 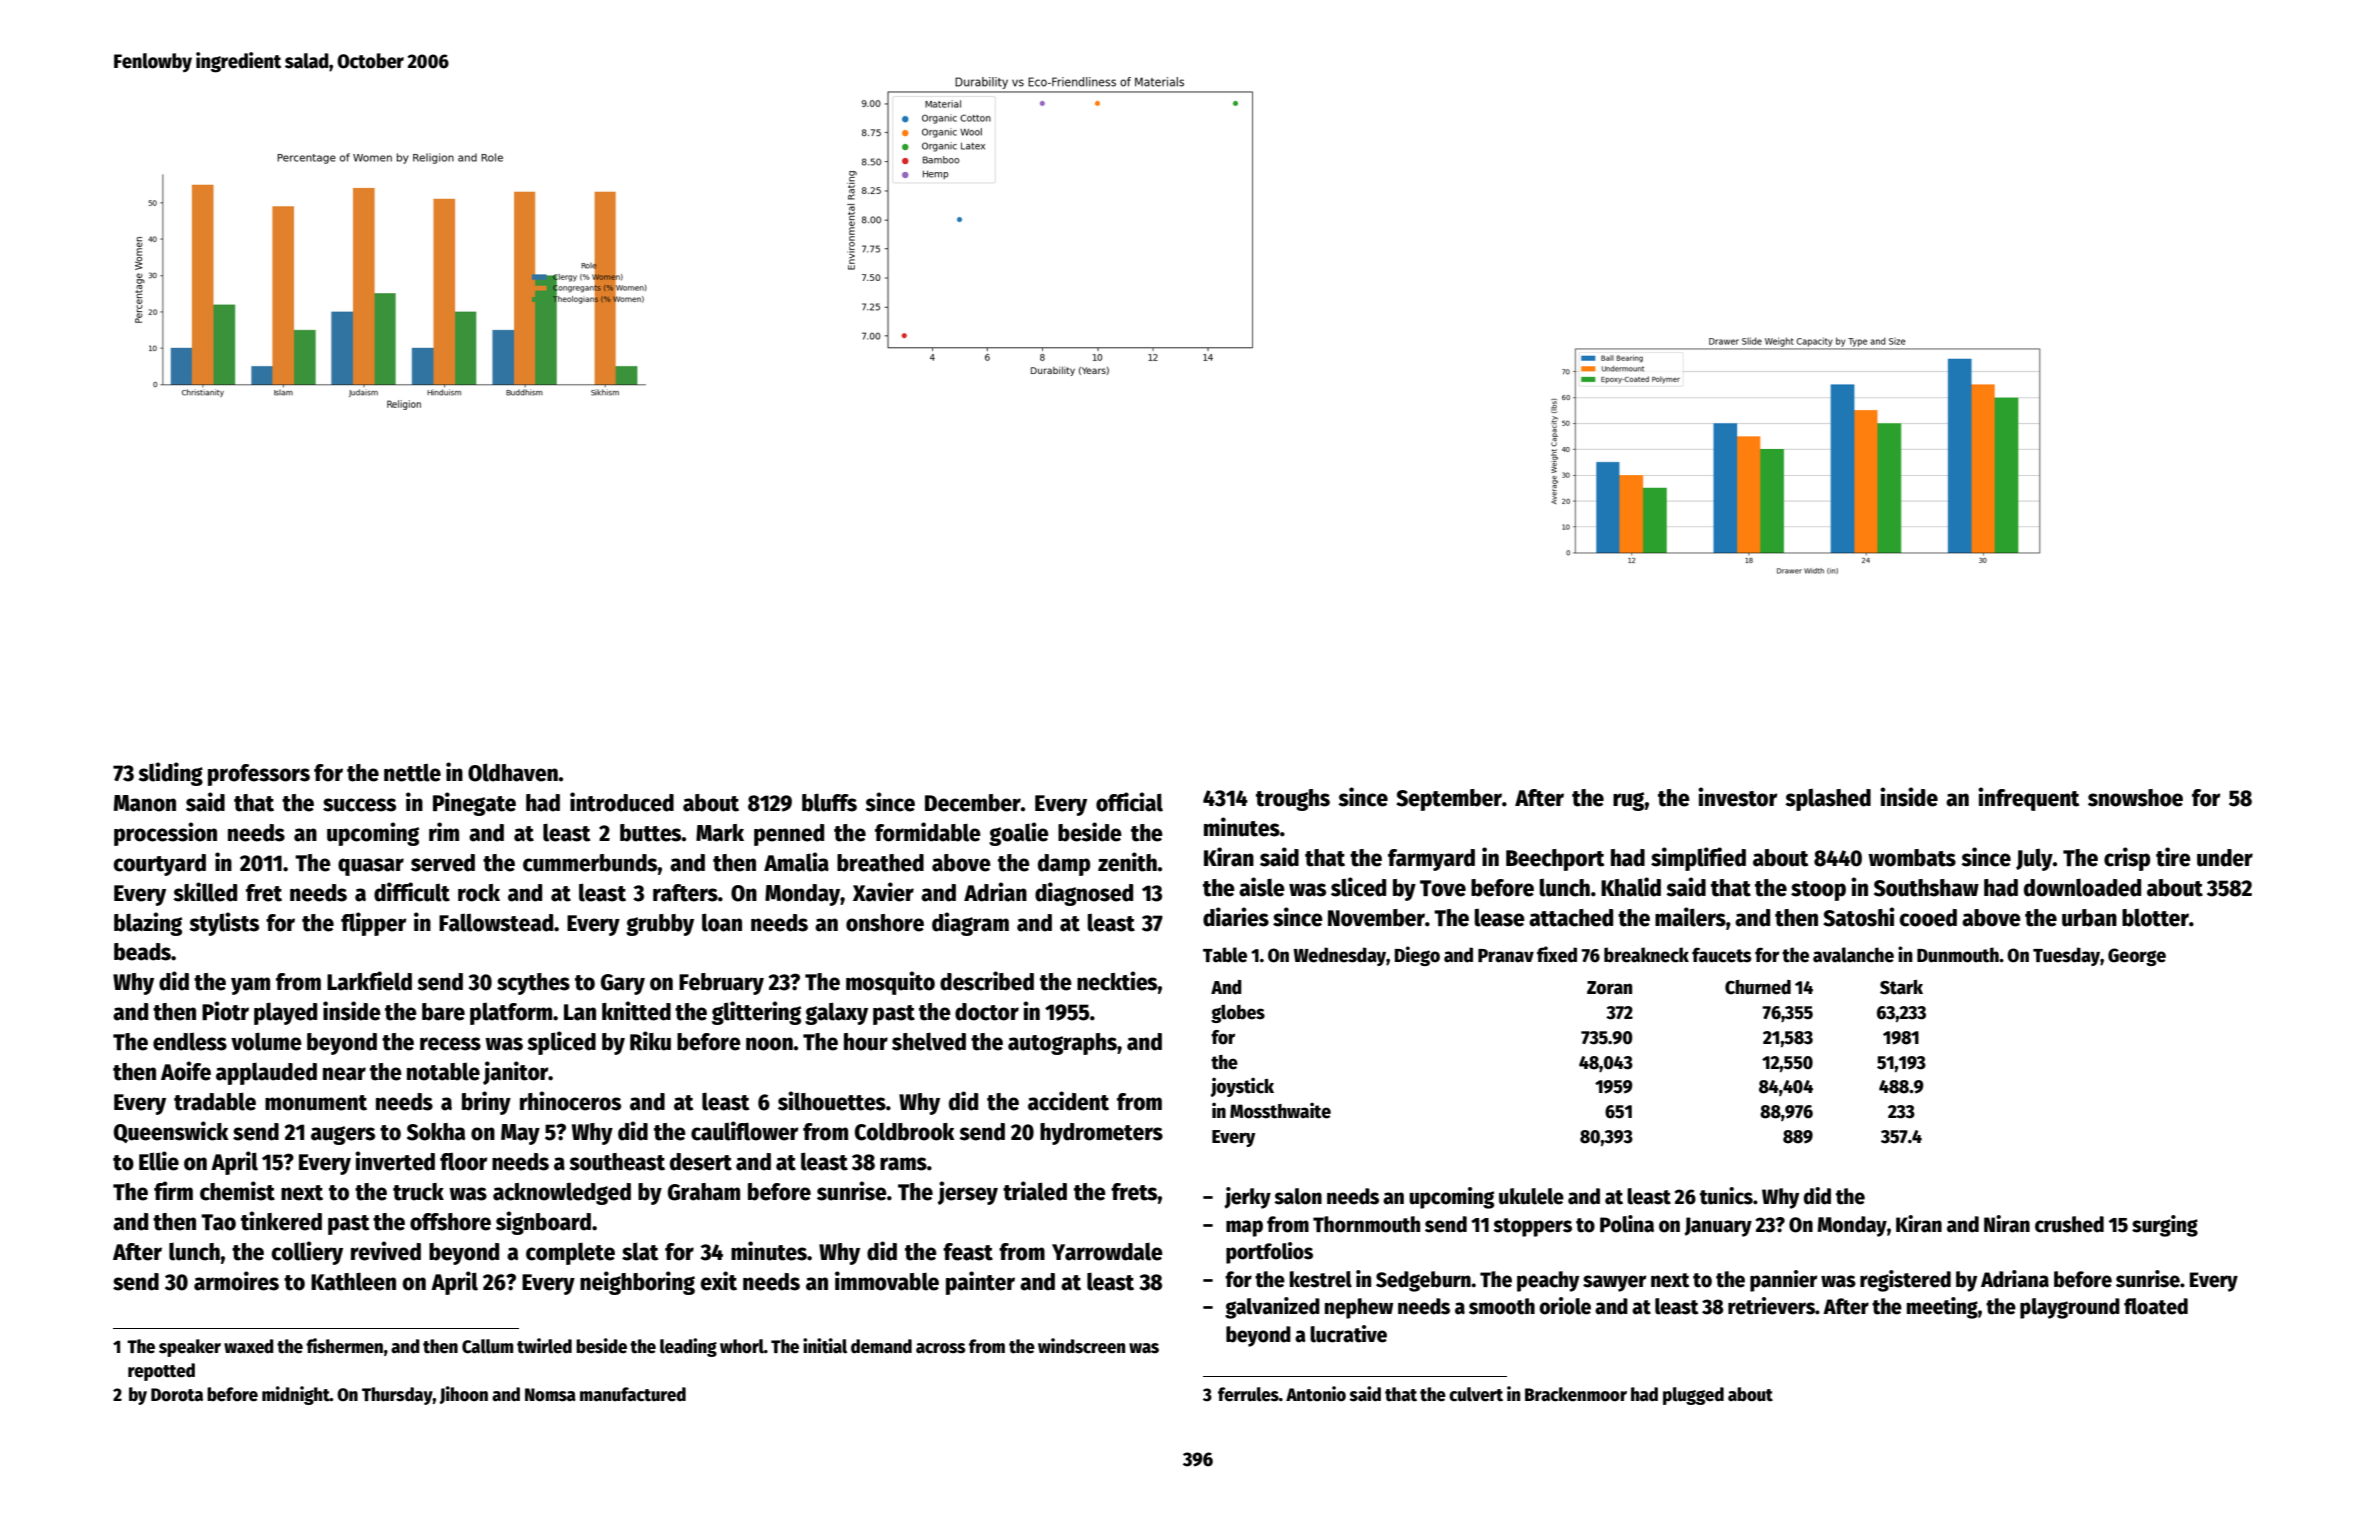 What do you see at coordinates (2007, 1224) in the screenshot?
I see `Niran` at bounding box center [2007, 1224].
